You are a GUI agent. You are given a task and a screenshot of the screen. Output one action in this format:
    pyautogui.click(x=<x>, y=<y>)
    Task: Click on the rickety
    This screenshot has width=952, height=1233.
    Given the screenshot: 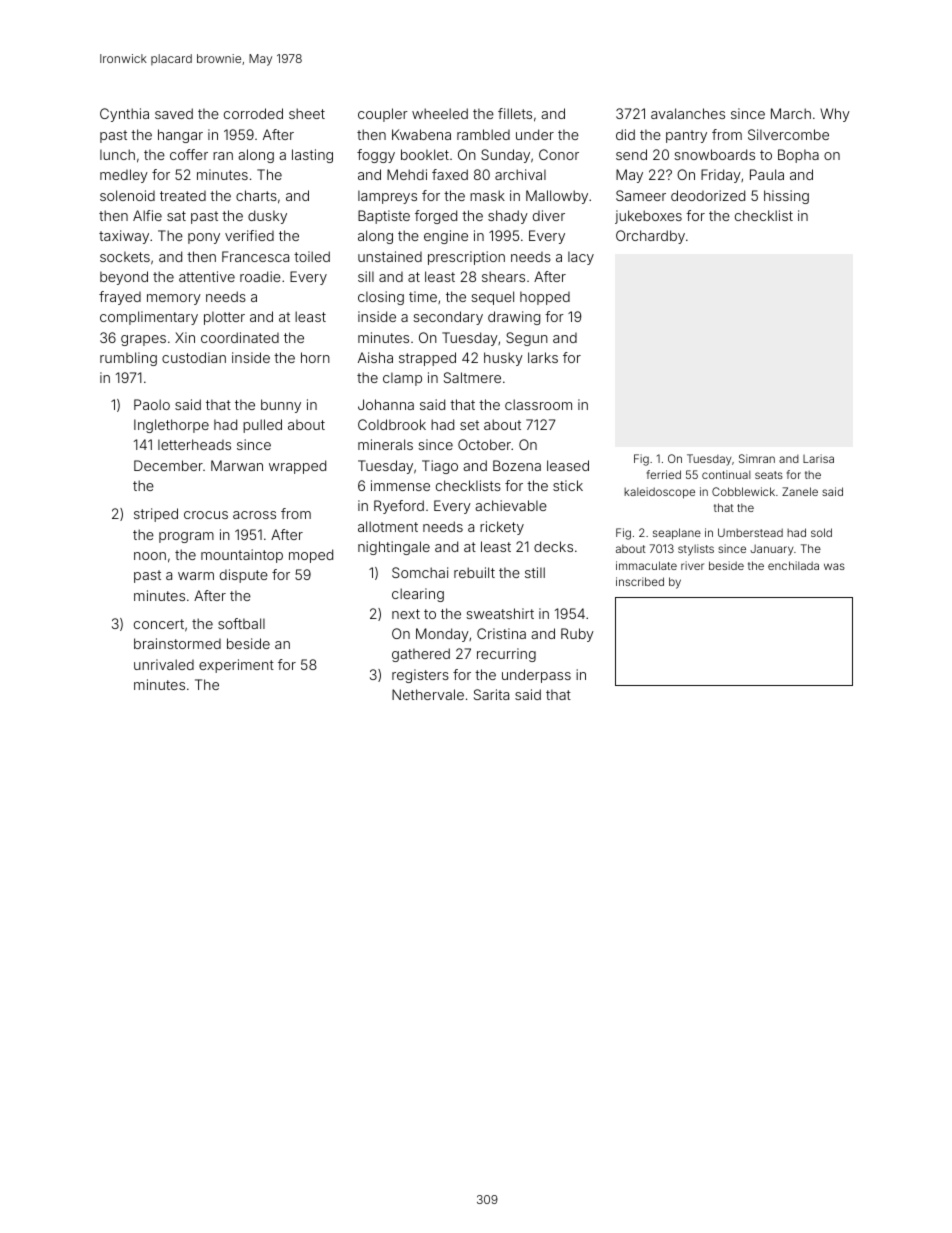 What is the action you would take?
    pyautogui.click(x=502, y=528)
